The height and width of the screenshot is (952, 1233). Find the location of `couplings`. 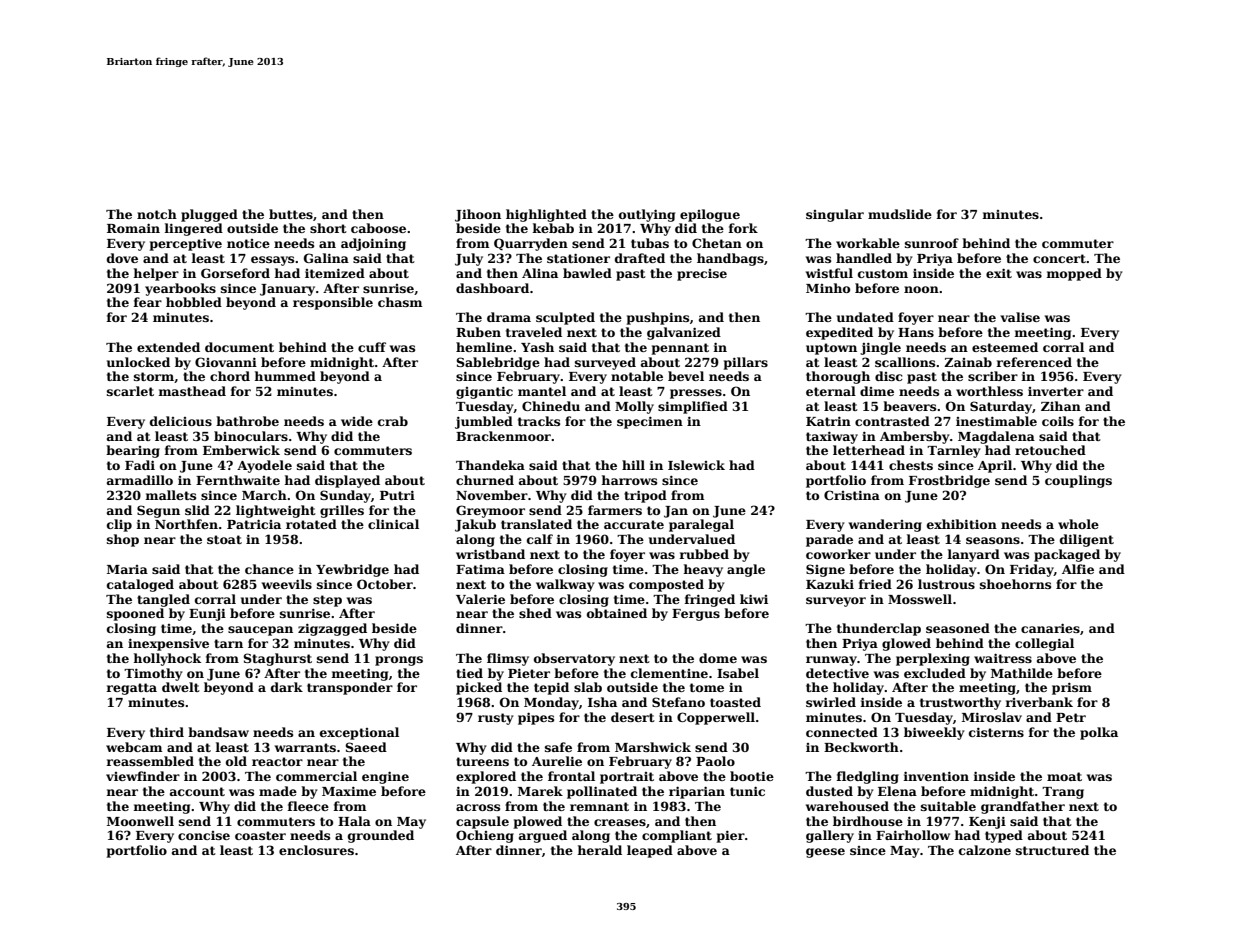

couplings is located at coordinates (1078, 481).
